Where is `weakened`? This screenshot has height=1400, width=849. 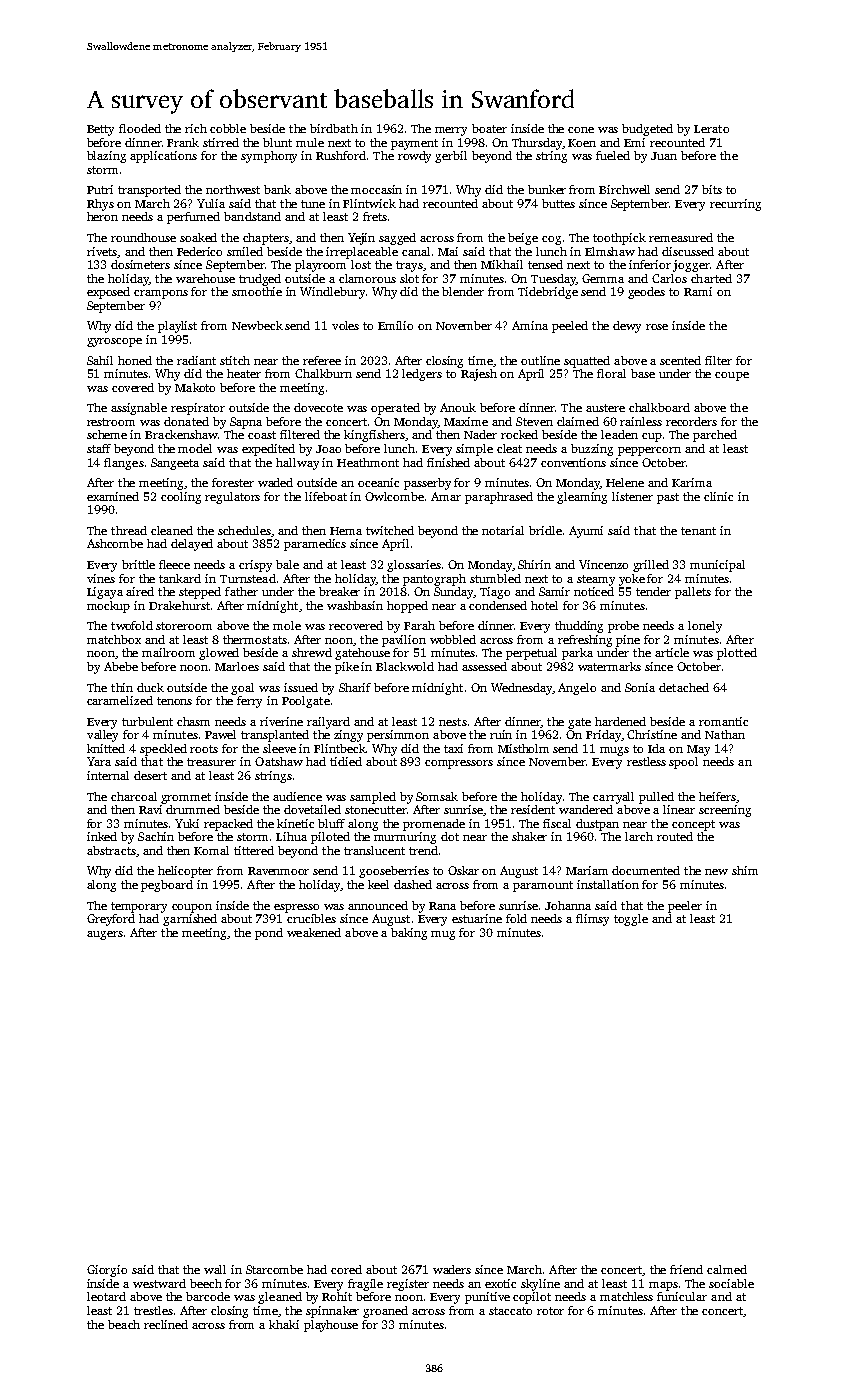 weakened is located at coordinates (314, 932).
